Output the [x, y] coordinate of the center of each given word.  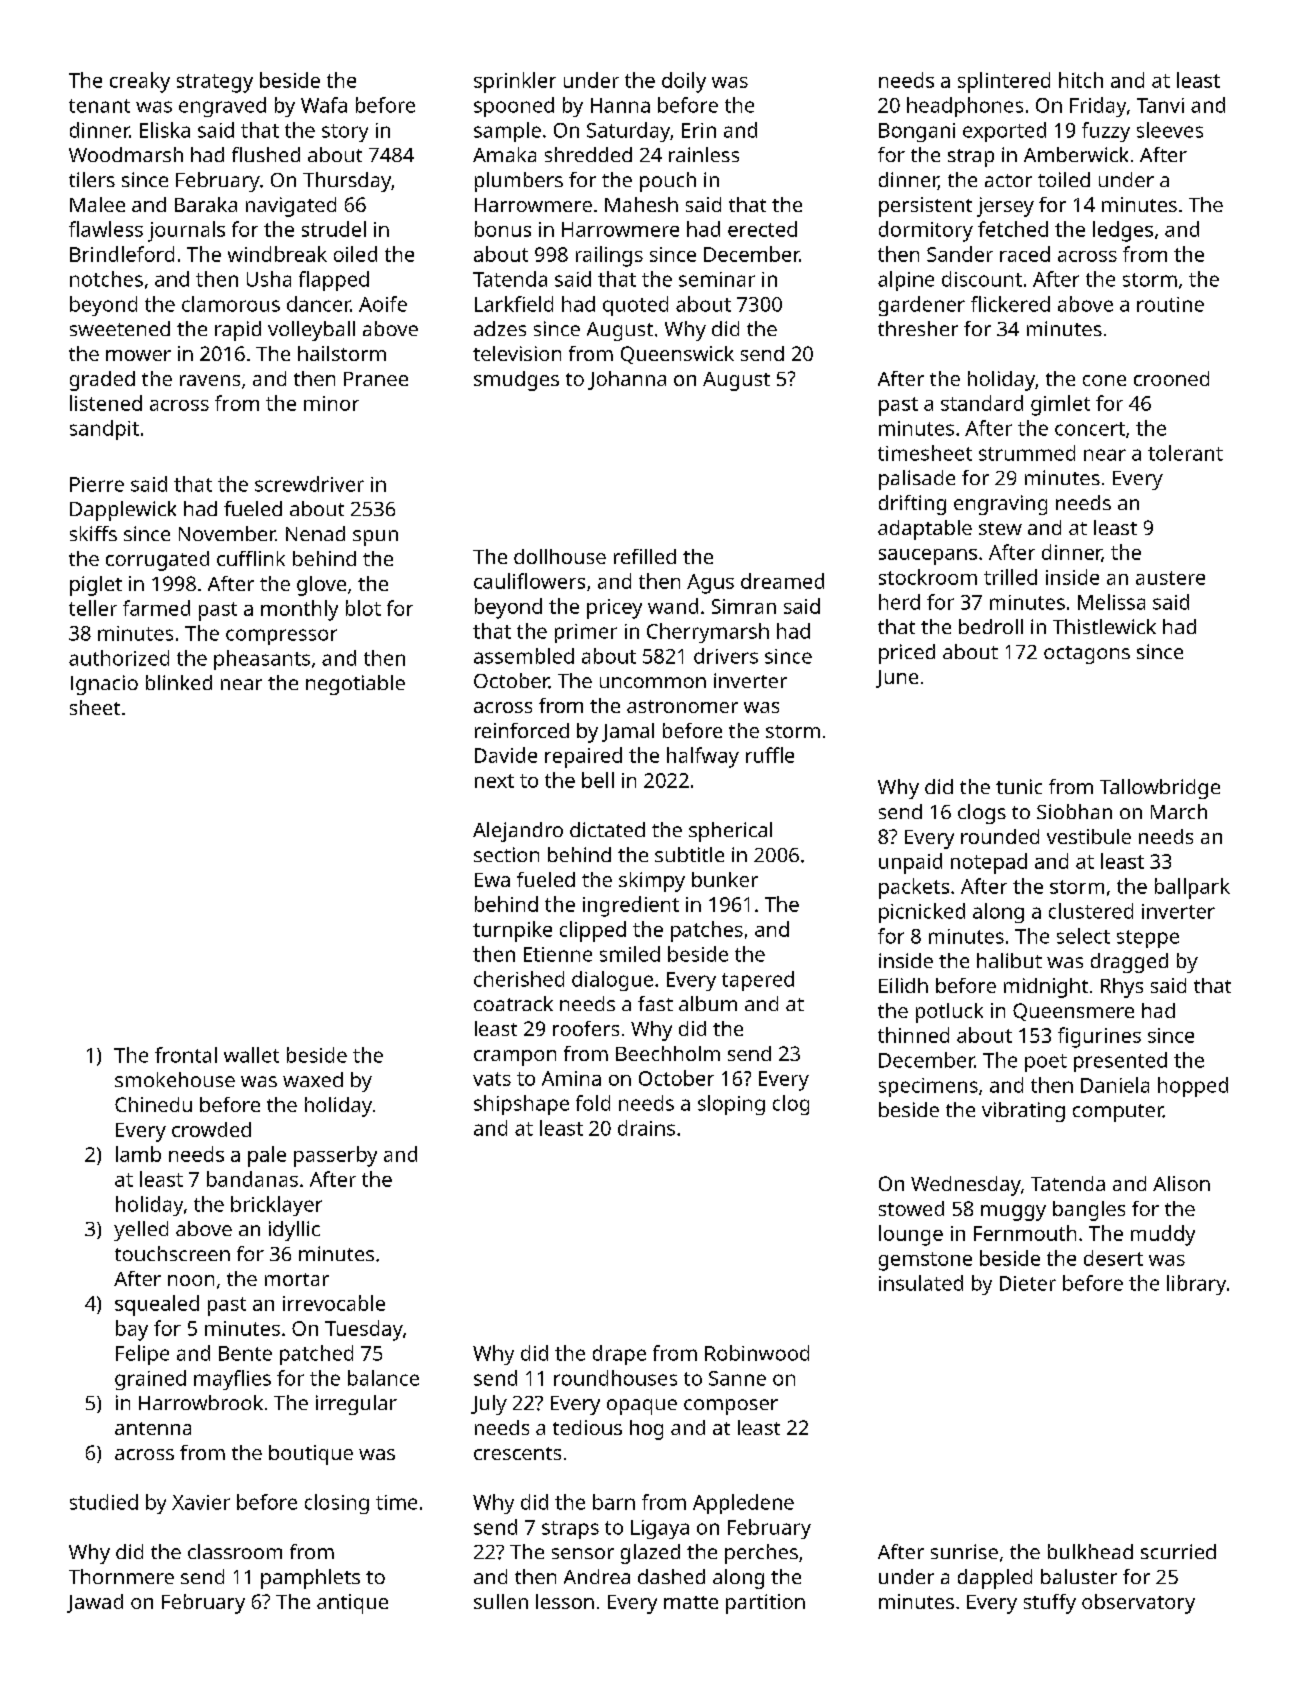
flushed [266, 154]
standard [982, 403]
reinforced [522, 730]
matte [691, 1602]
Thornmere [121, 1576]
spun [375, 538]
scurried [1178, 1551]
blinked [179, 682]
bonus [503, 229]
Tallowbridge [1160, 789]
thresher [918, 328]
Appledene [743, 1504]
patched [316, 1355]
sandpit [104, 430]
